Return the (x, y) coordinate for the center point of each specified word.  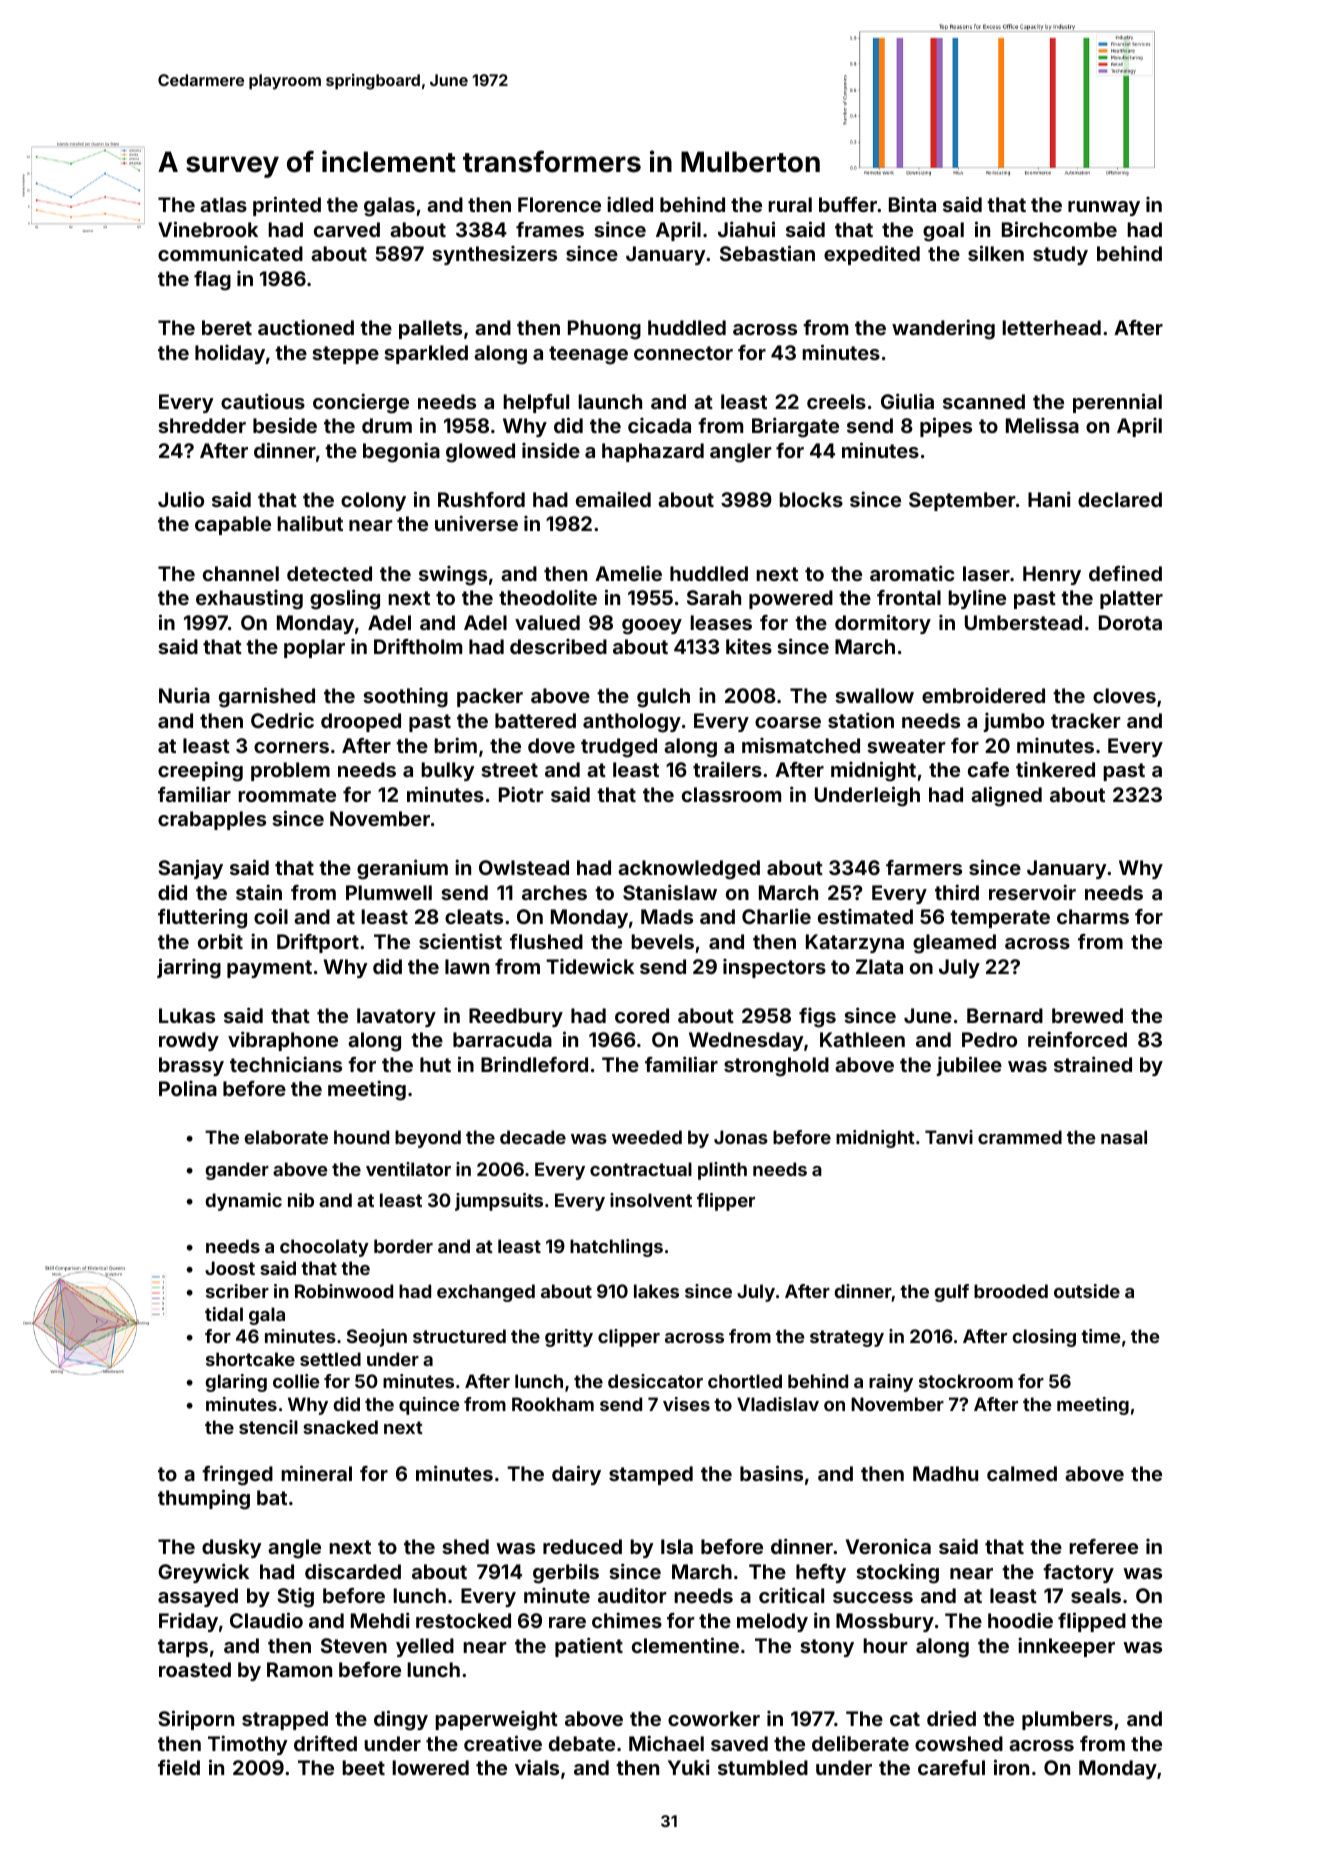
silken (996, 253)
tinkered (1055, 769)
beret (227, 327)
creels (836, 401)
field (179, 1767)
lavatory (396, 1017)
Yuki (689, 1767)
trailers (727, 769)
